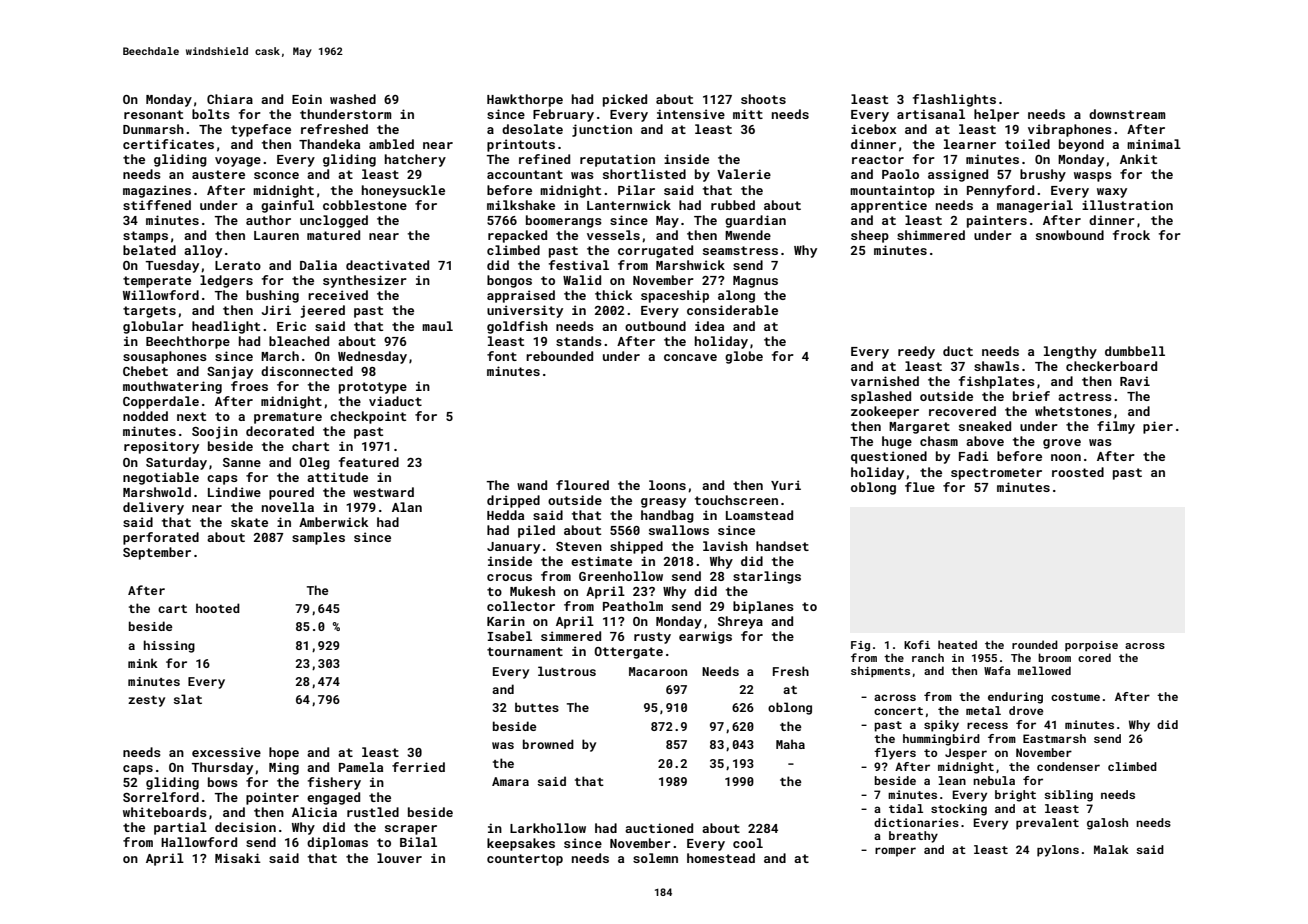  What do you see at coordinates (1062, 444) in the document?
I see `grove` at bounding box center [1062, 444].
